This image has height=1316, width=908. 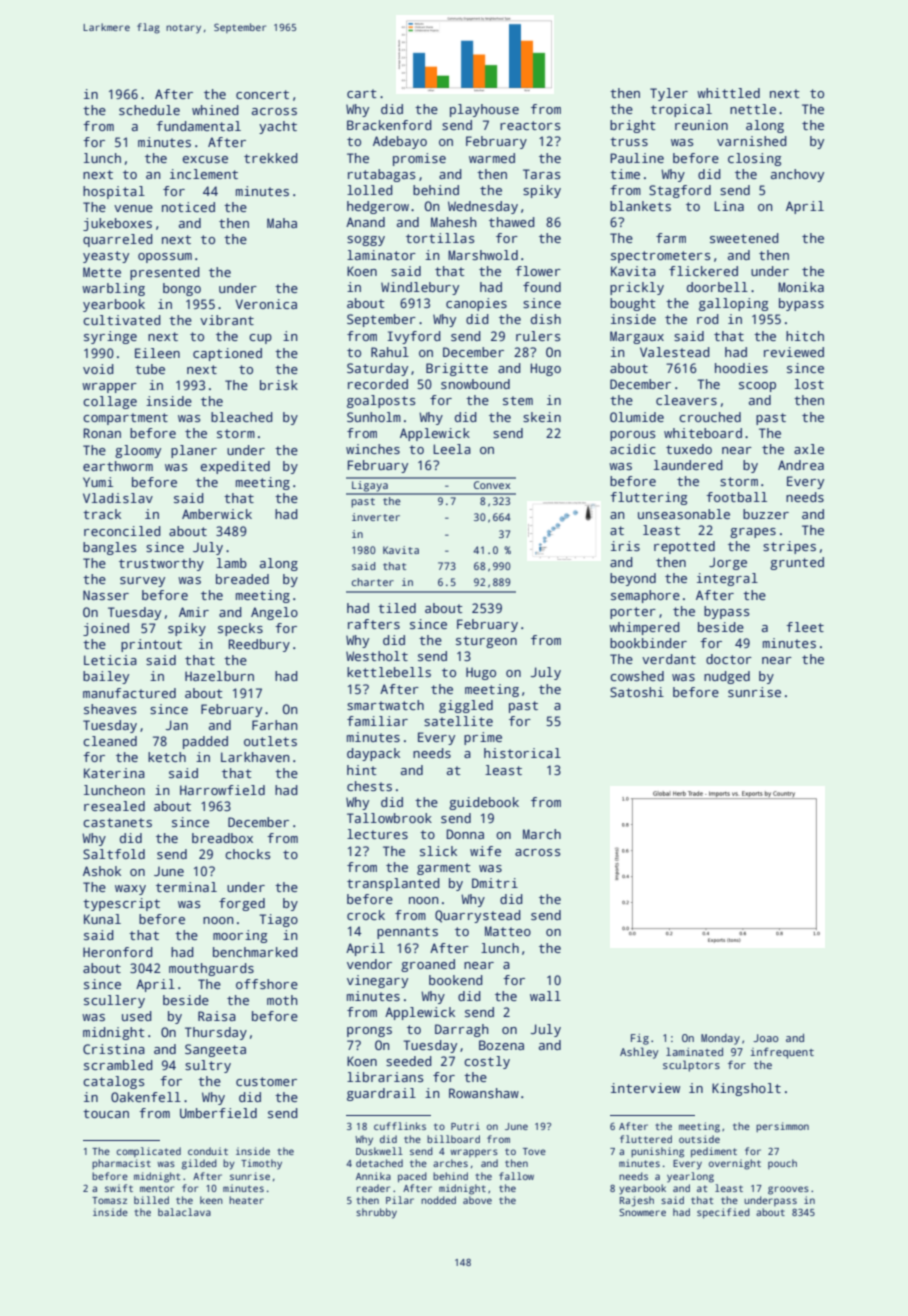 I want to click on Mahesh, so click(x=454, y=222).
